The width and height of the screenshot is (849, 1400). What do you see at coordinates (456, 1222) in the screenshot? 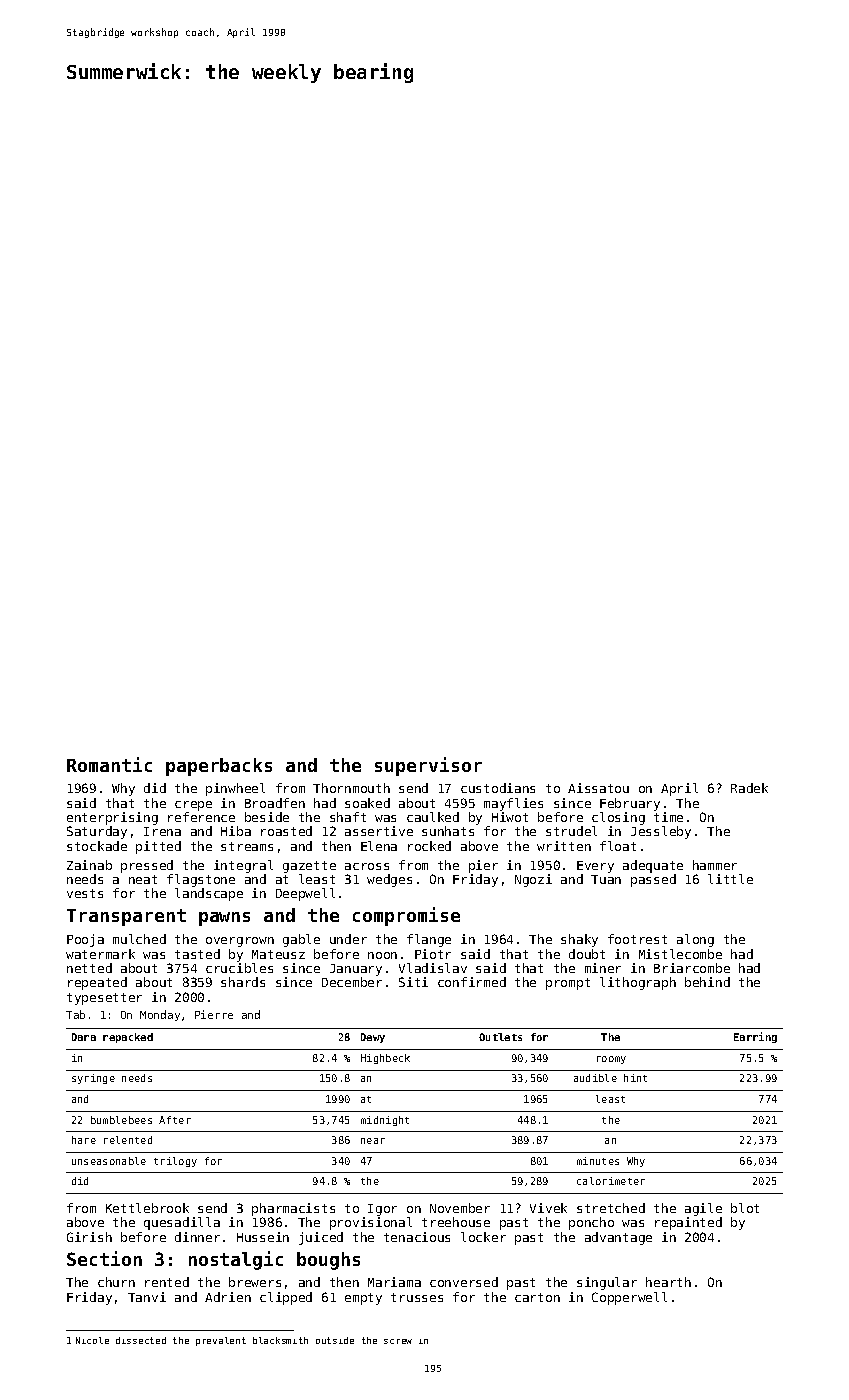
I see `treehouse` at bounding box center [456, 1222].
